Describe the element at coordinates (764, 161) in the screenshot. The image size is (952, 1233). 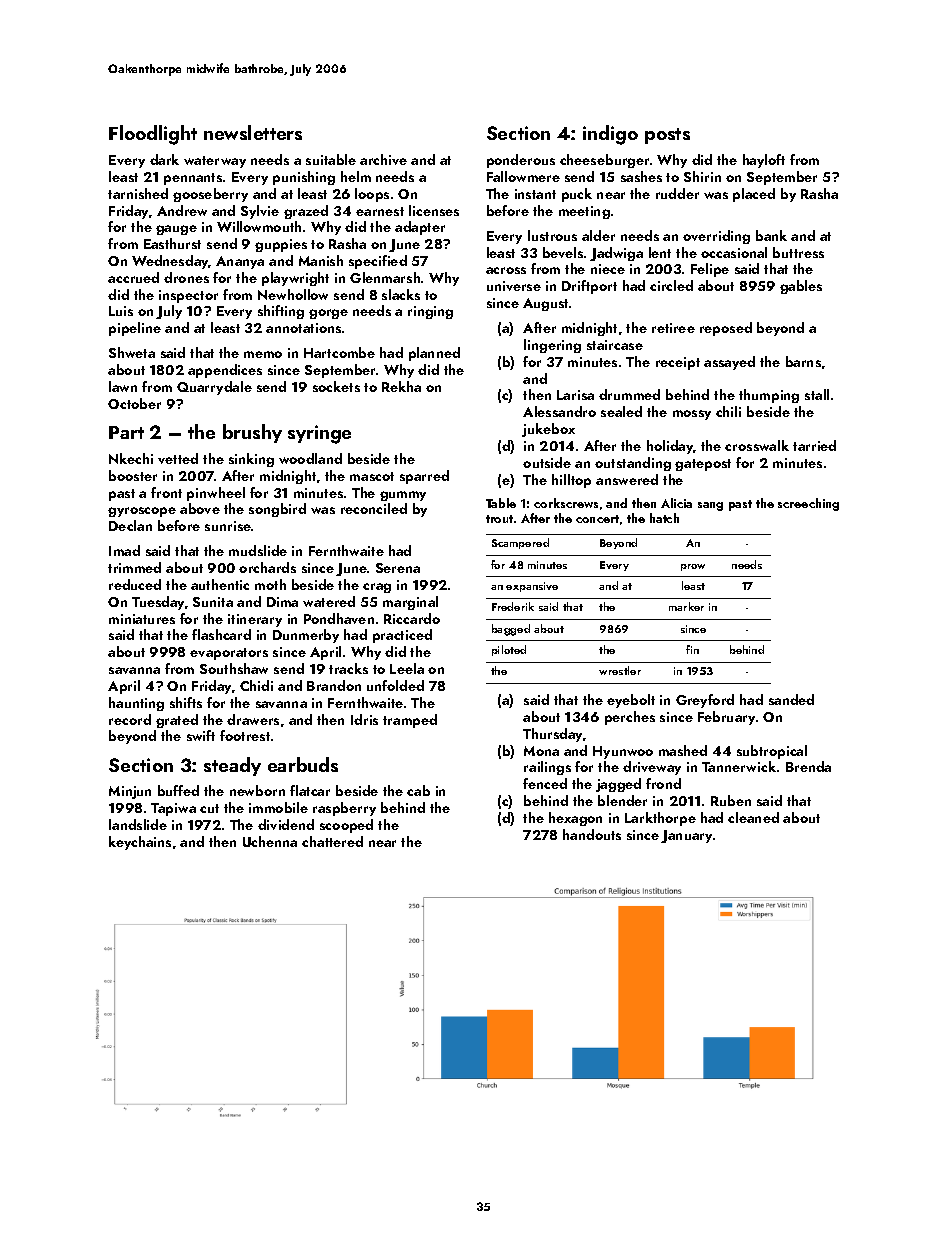
I see `hayloft` at that location.
